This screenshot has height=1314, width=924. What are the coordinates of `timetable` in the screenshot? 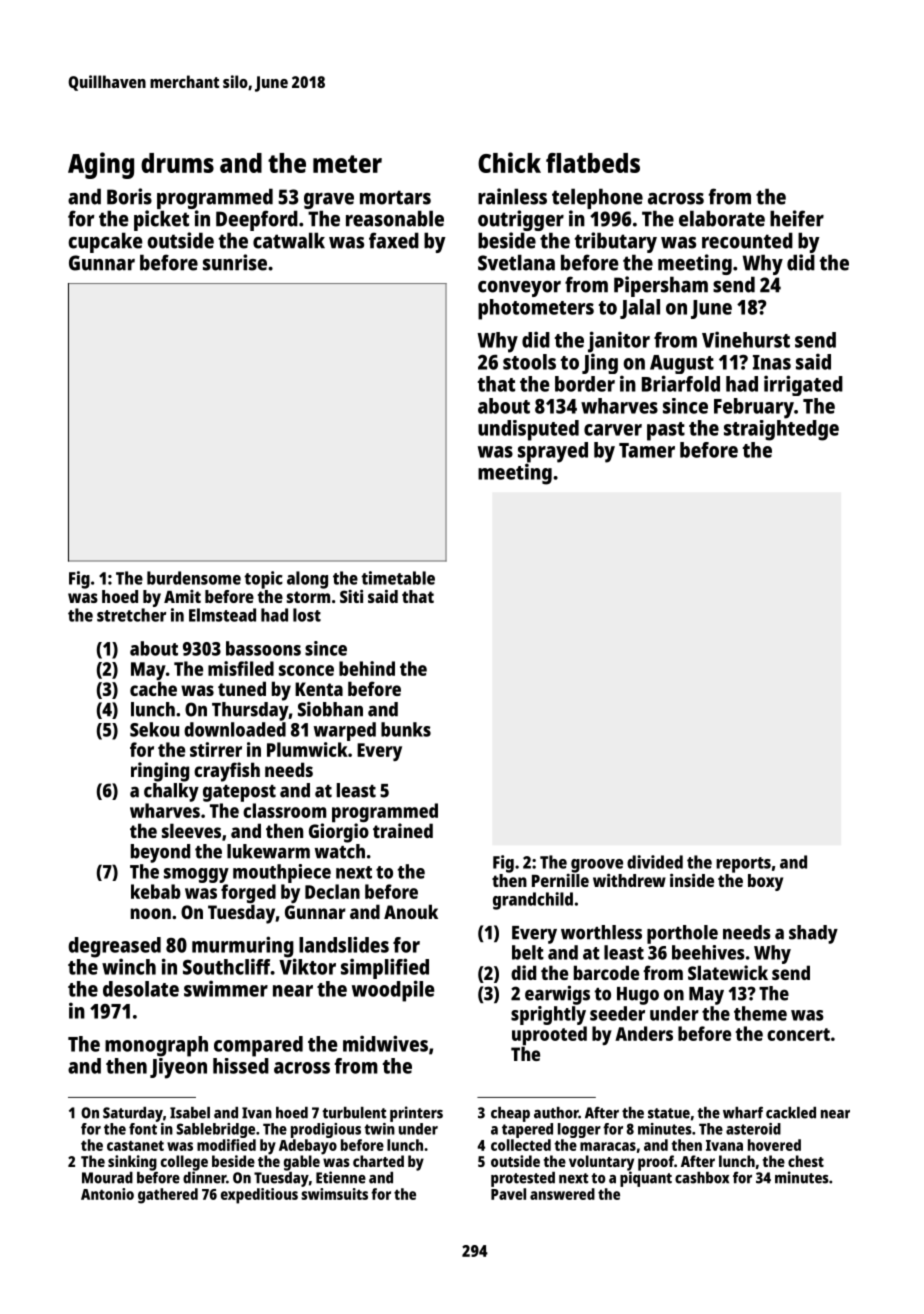 It's located at (398, 578).
